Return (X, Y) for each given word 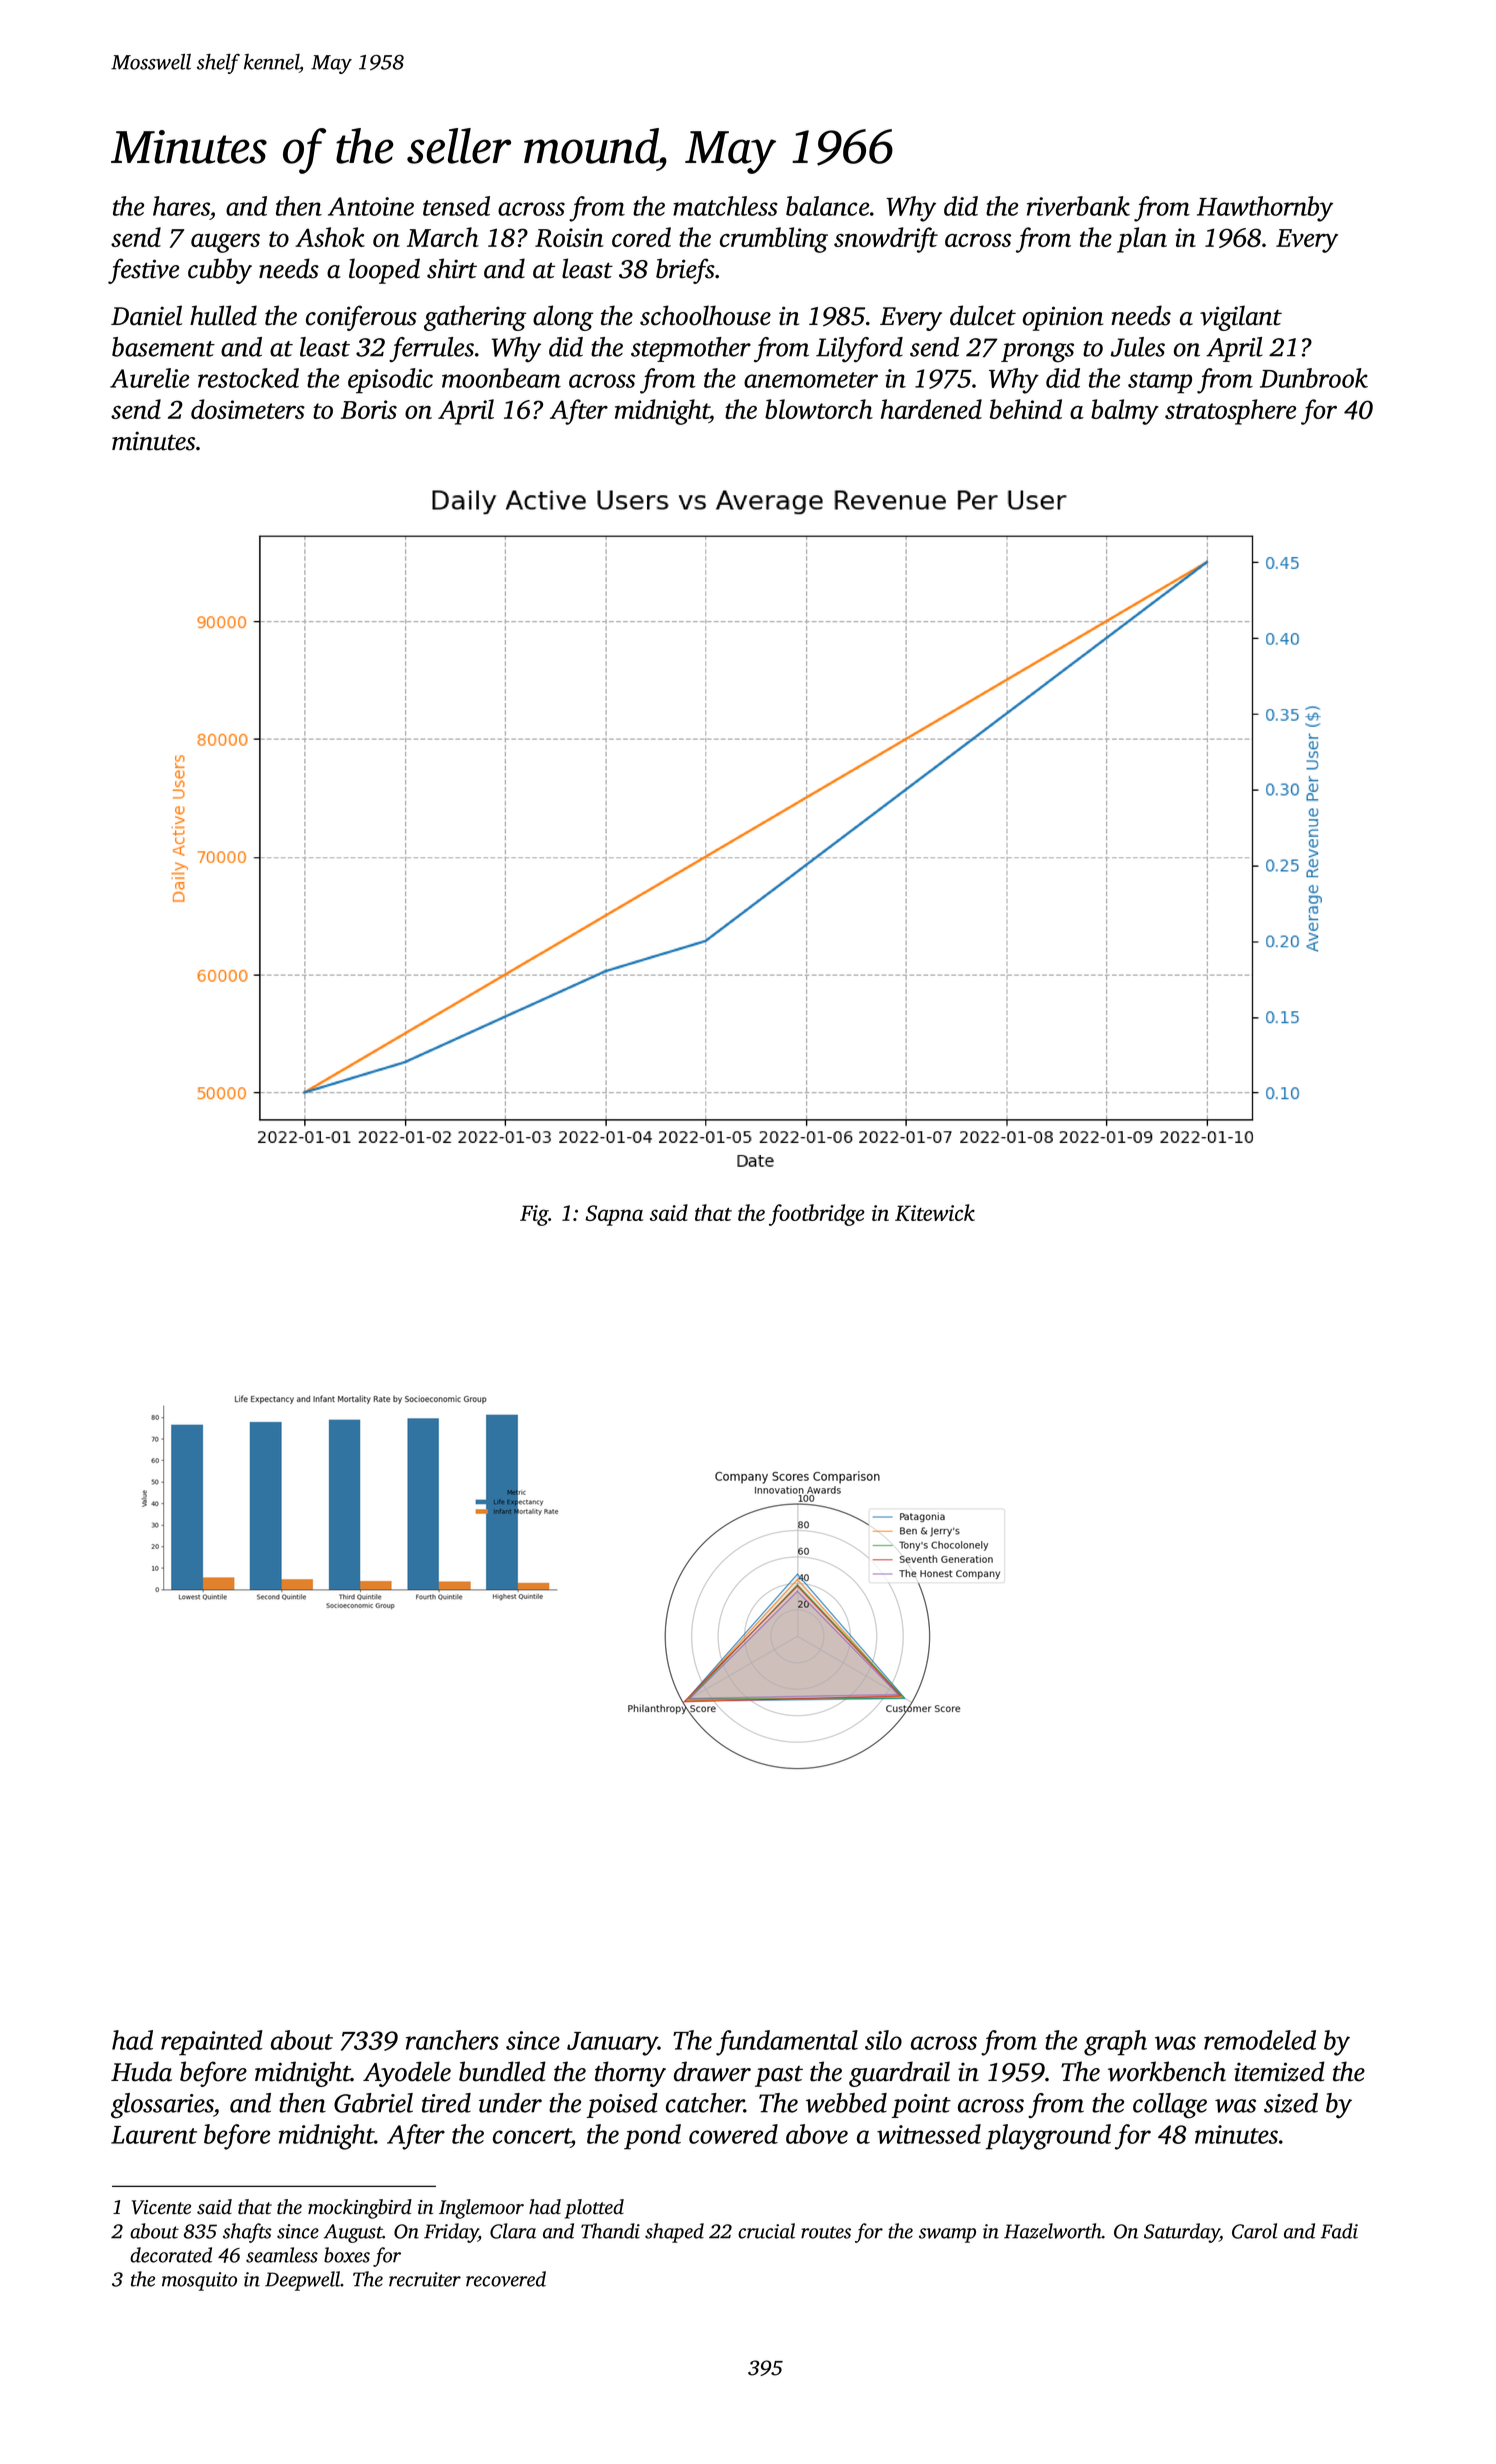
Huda (141, 2071)
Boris (369, 409)
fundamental (787, 2043)
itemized (1279, 2071)
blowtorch (819, 409)
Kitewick (935, 1212)
